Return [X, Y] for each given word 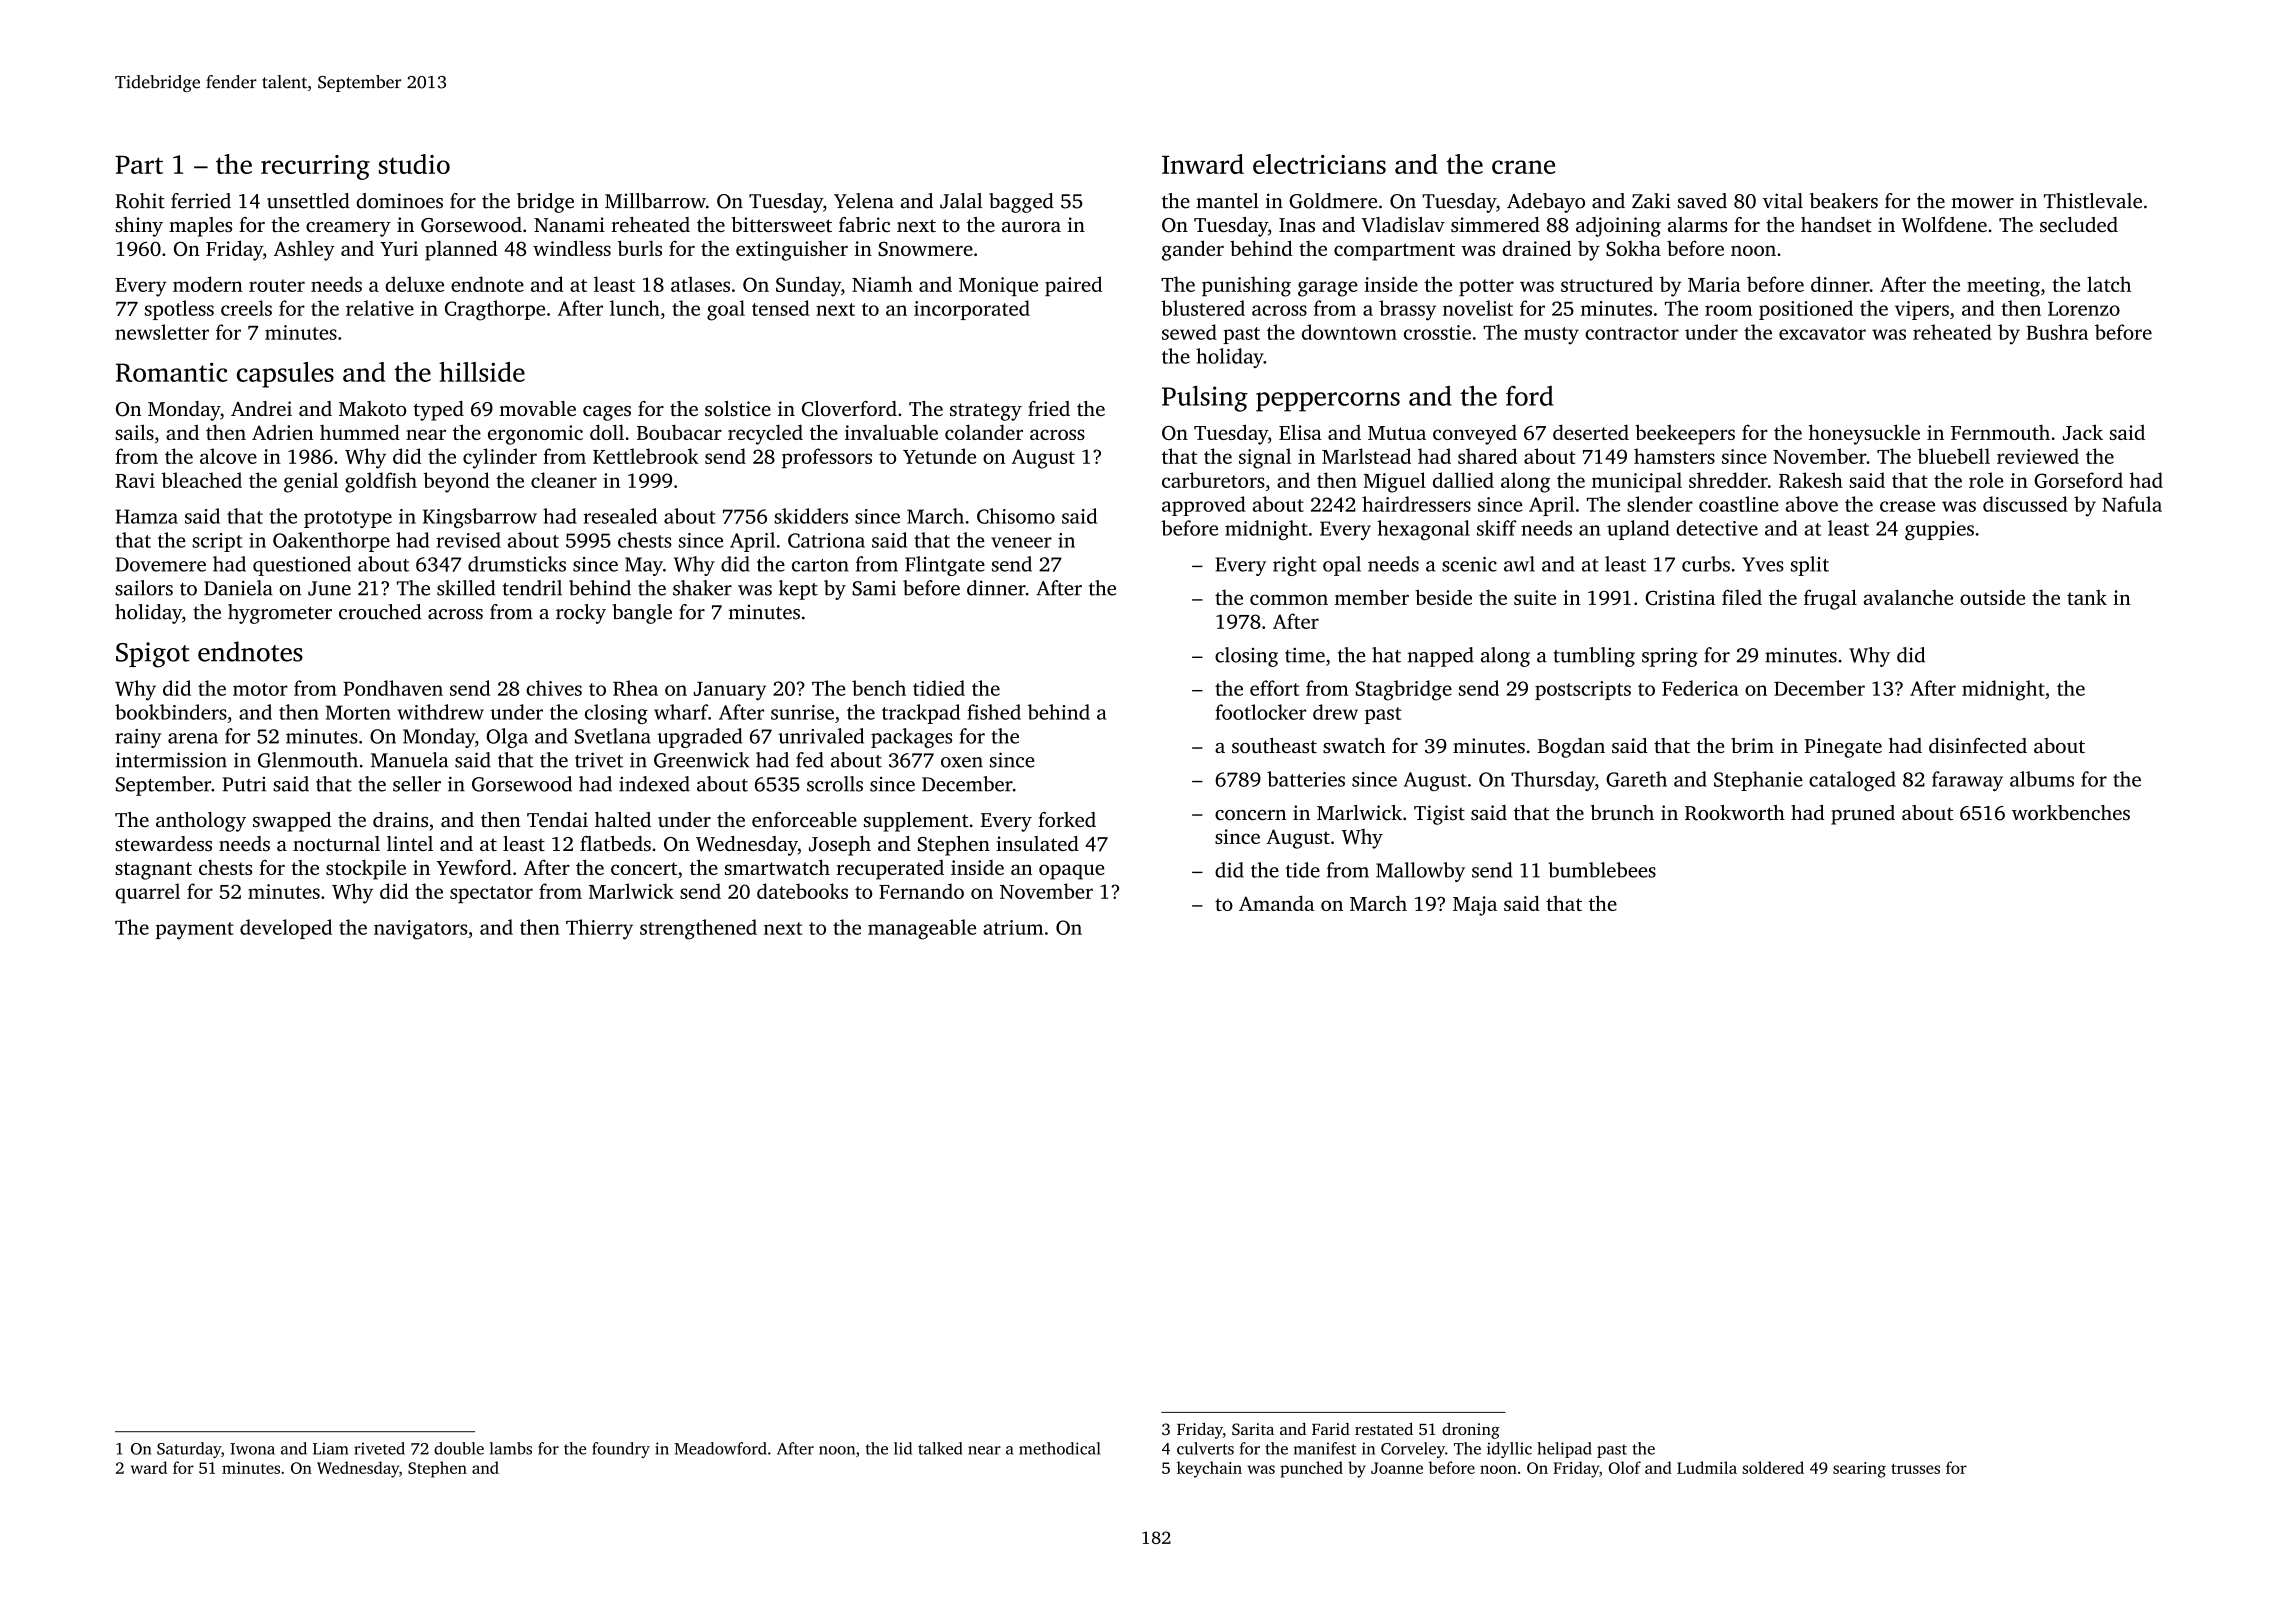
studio [414, 164]
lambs [511, 1448]
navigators [420, 930]
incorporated [972, 310]
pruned [1863, 815]
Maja [1475, 906]
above [1811, 504]
